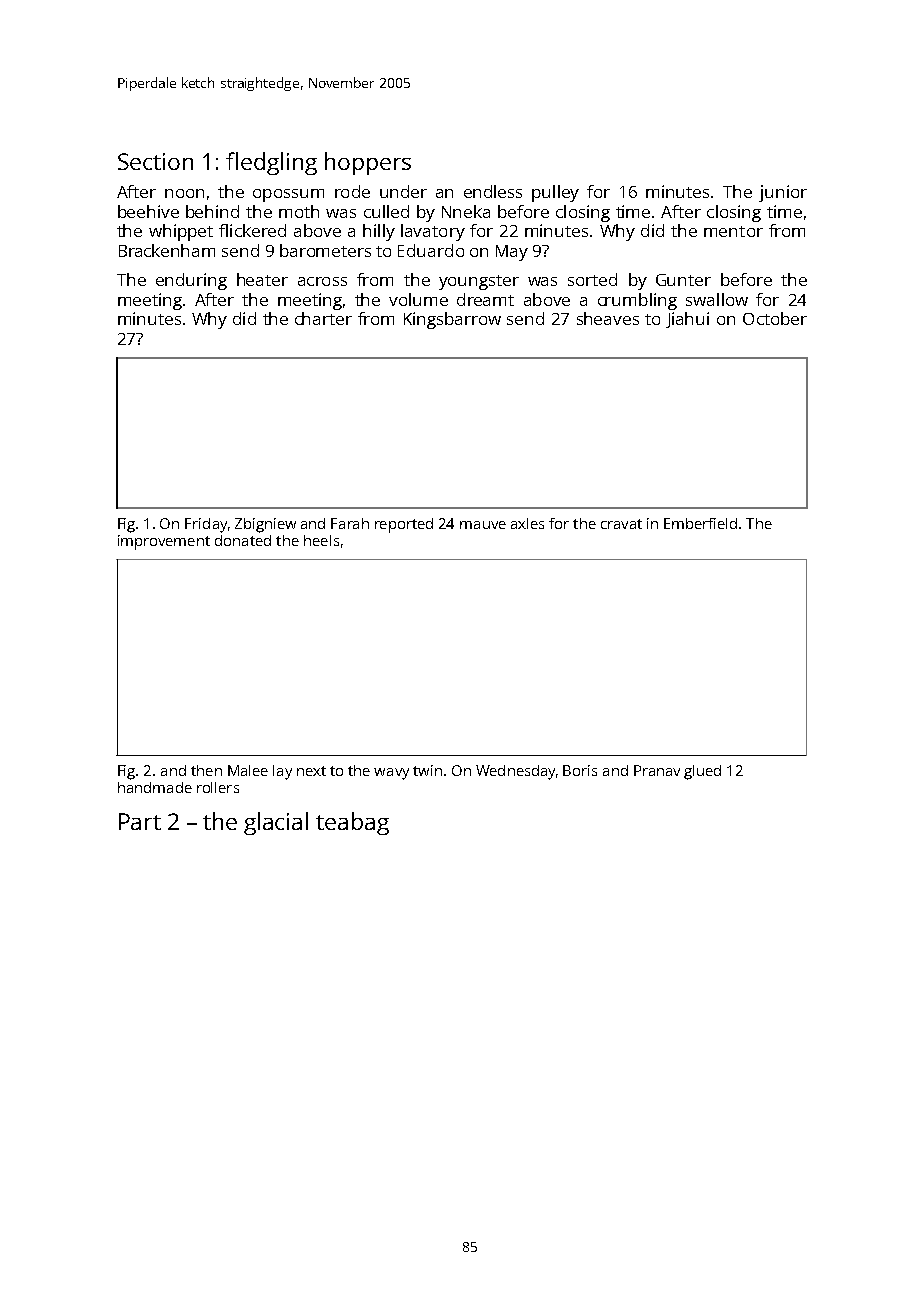 This screenshot has width=924, height=1314. What do you see at coordinates (493, 191) in the screenshot?
I see `endless` at bounding box center [493, 191].
